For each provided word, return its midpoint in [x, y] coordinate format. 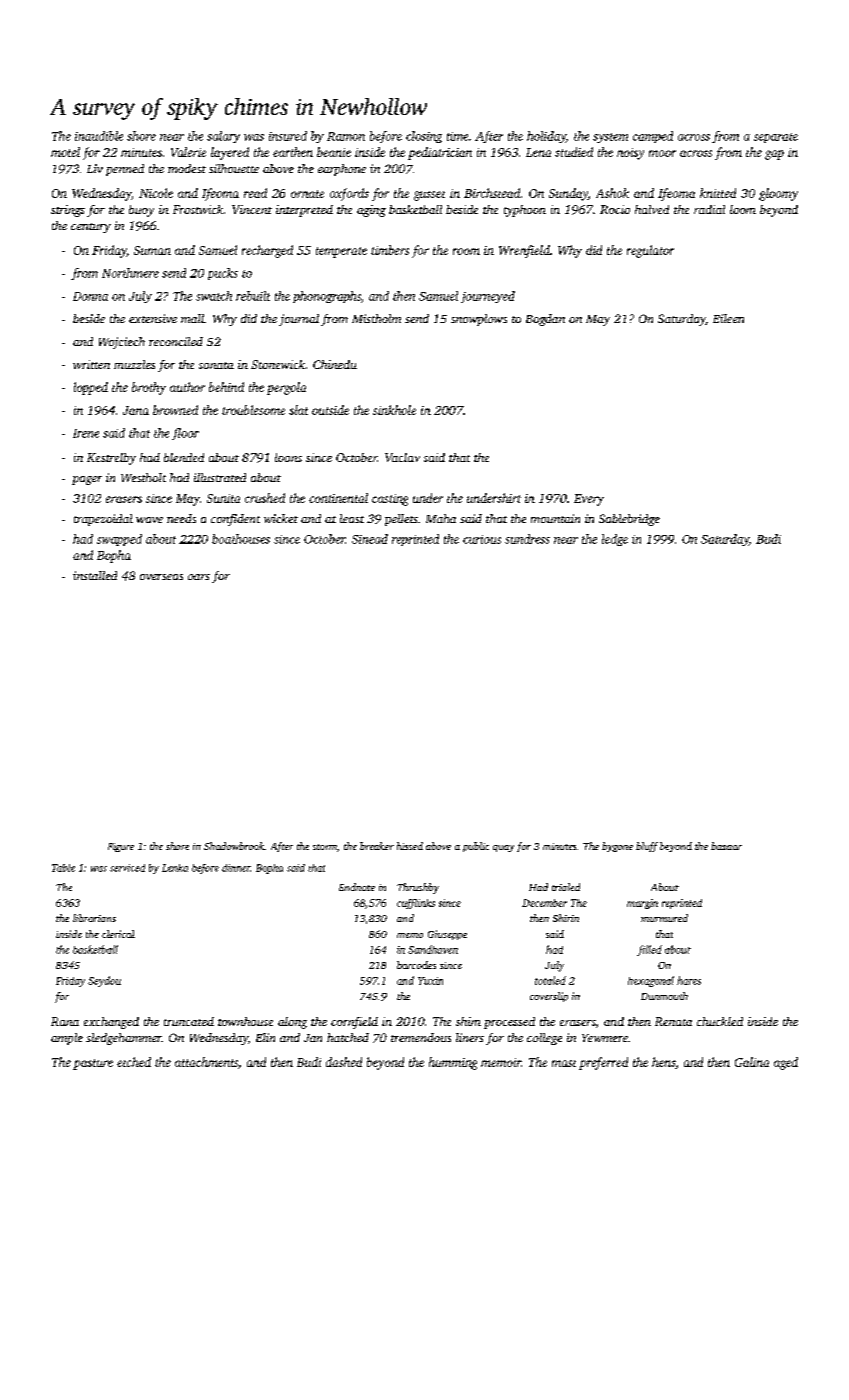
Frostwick [198, 209]
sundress [527, 539]
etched [134, 1062]
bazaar [726, 846]
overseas [161, 577]
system [610, 138]
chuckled [720, 1021]
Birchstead [492, 193]
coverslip [549, 997]
